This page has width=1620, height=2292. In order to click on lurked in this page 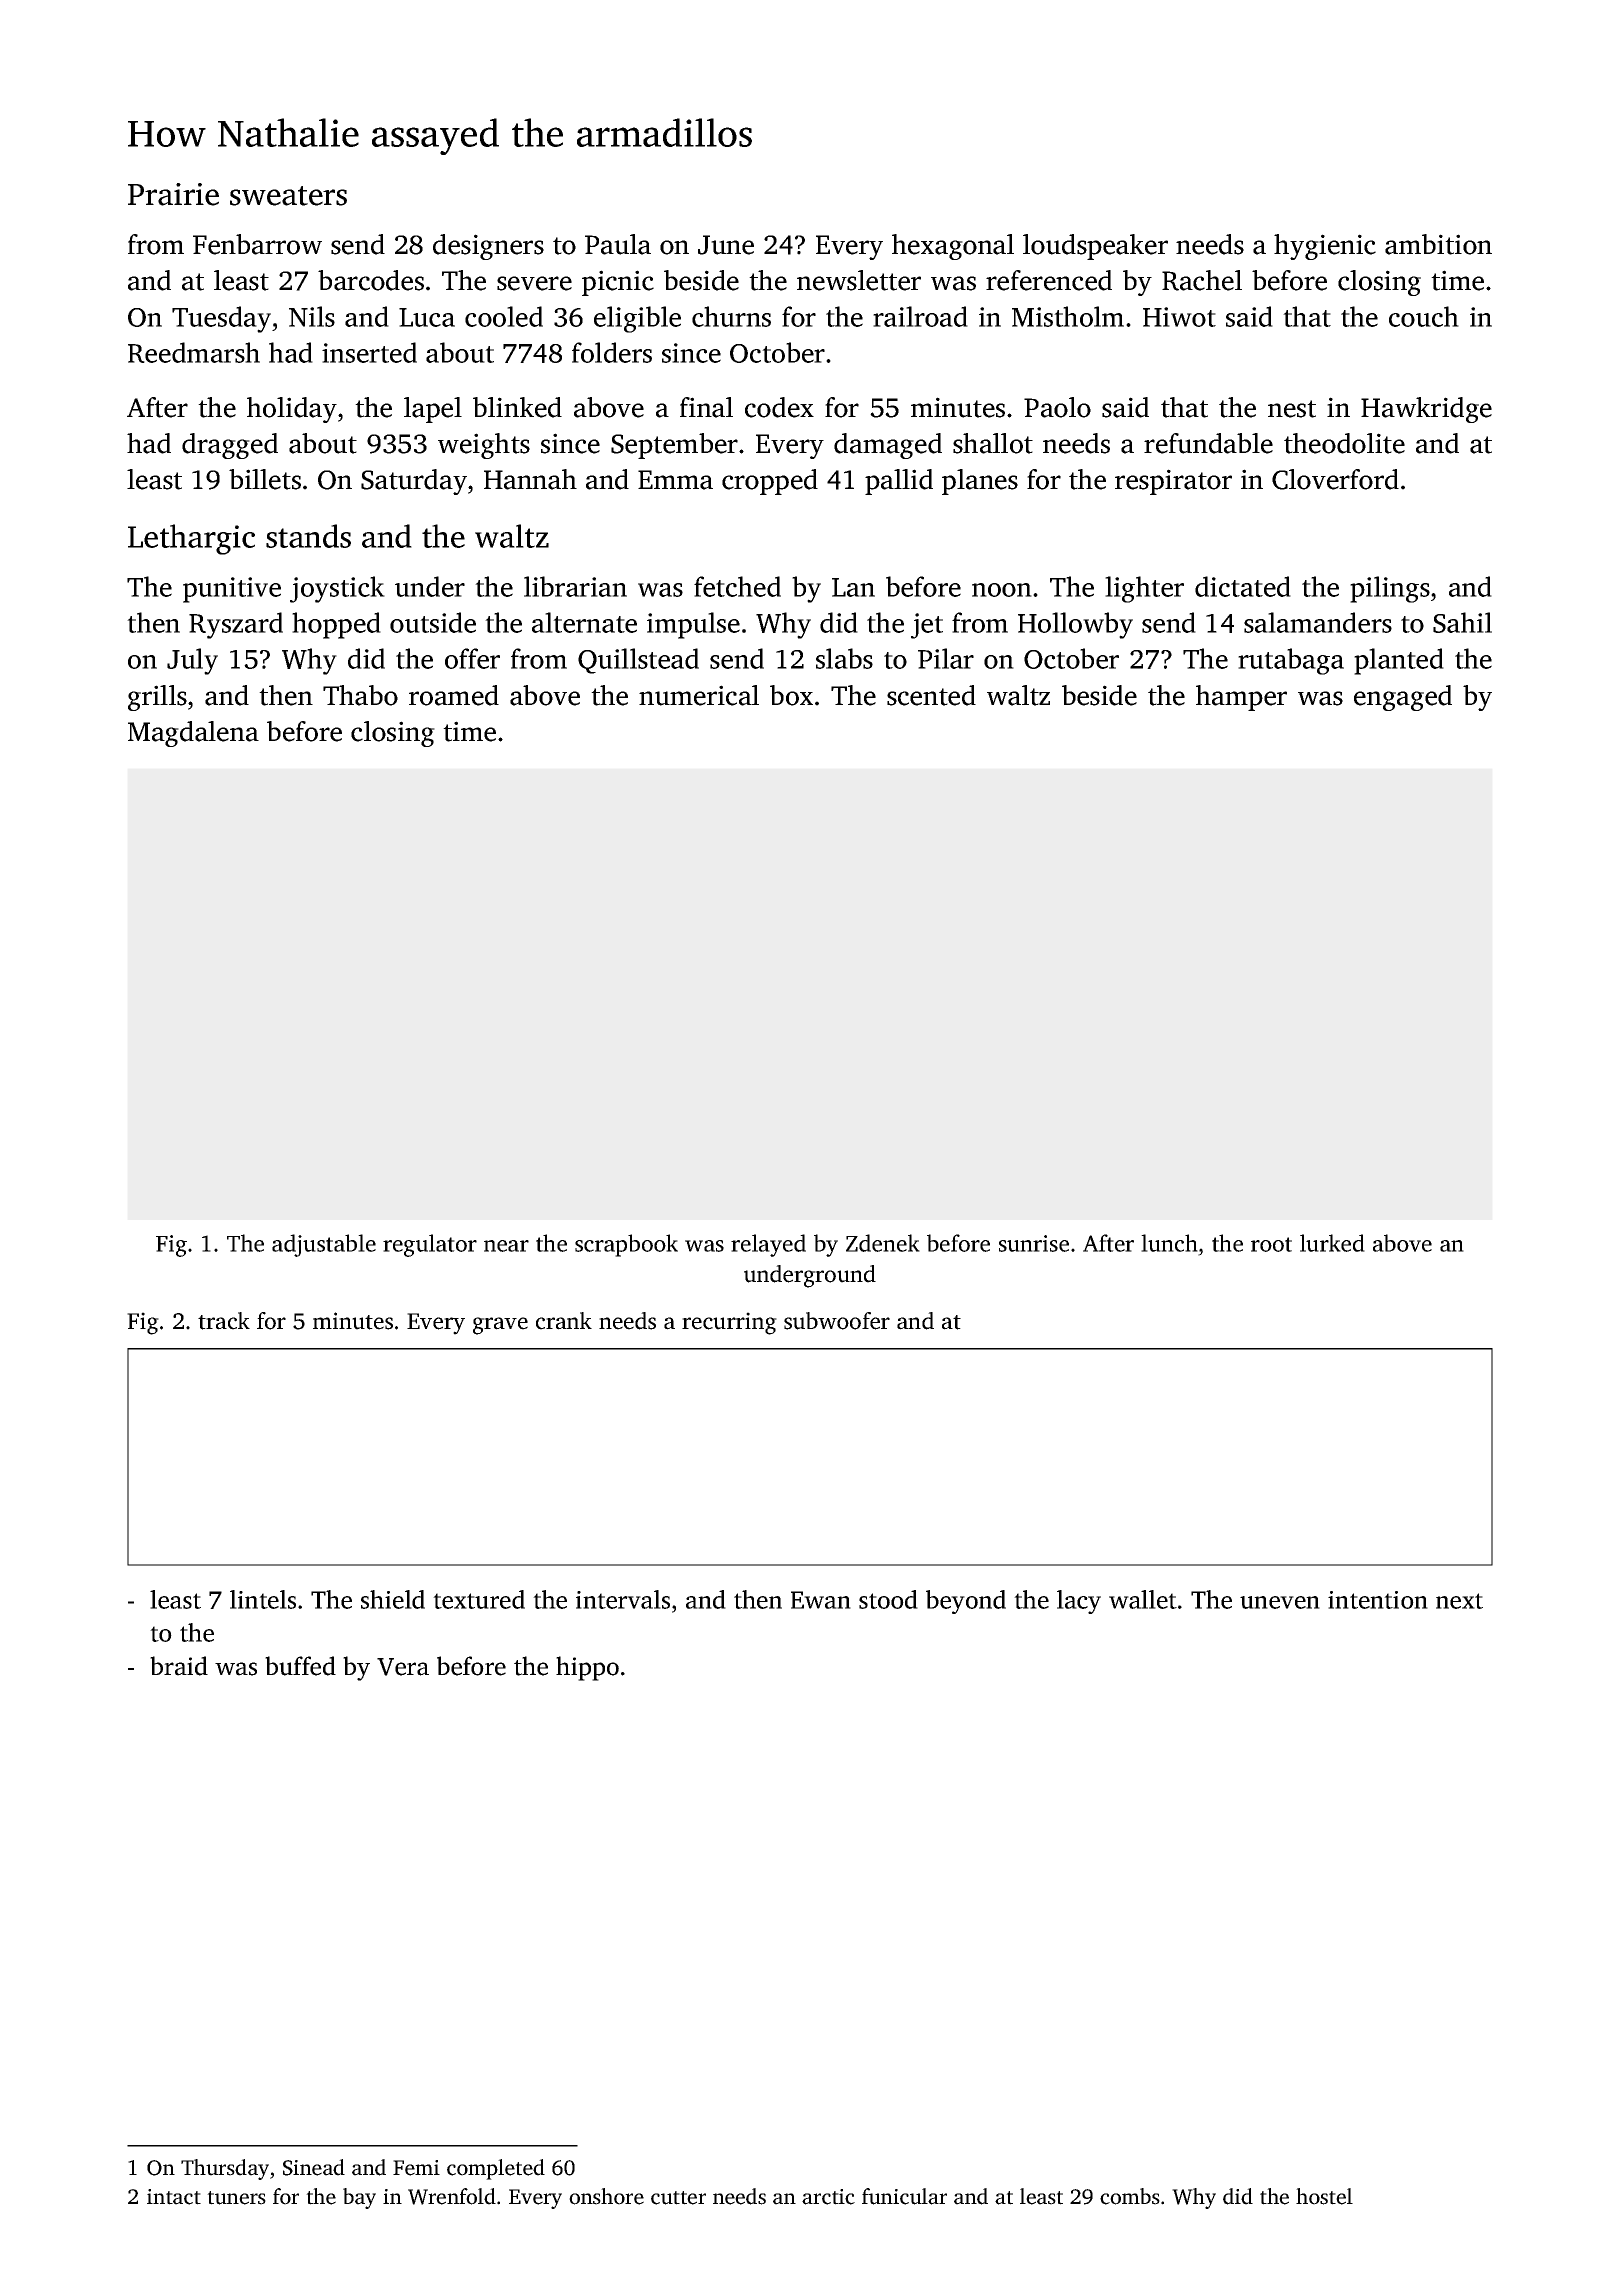, I will do `click(1332, 1243)`.
